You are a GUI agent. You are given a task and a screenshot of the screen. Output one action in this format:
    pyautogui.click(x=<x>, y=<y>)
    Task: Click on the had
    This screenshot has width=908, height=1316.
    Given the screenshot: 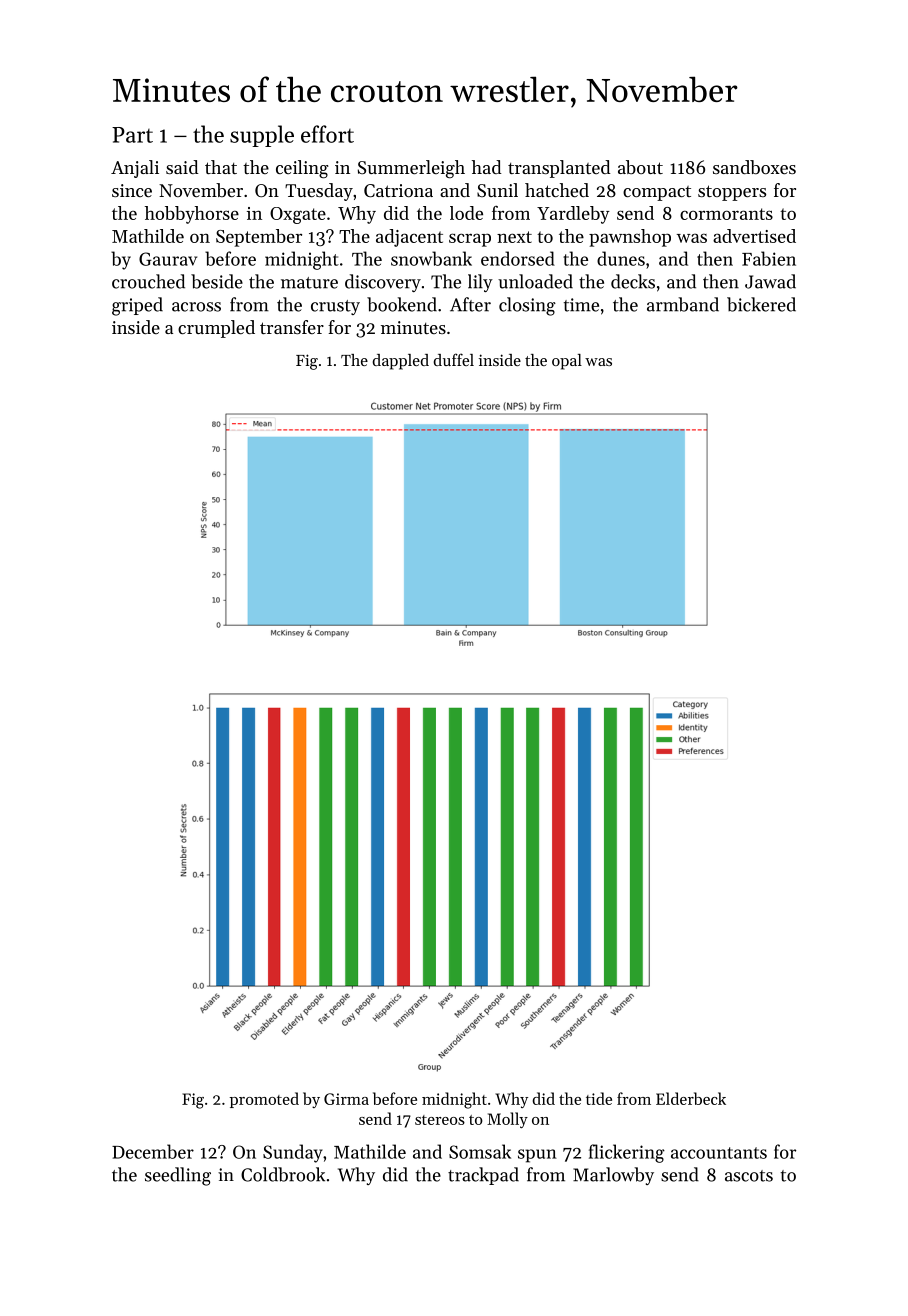 What is the action you would take?
    pyautogui.click(x=487, y=167)
